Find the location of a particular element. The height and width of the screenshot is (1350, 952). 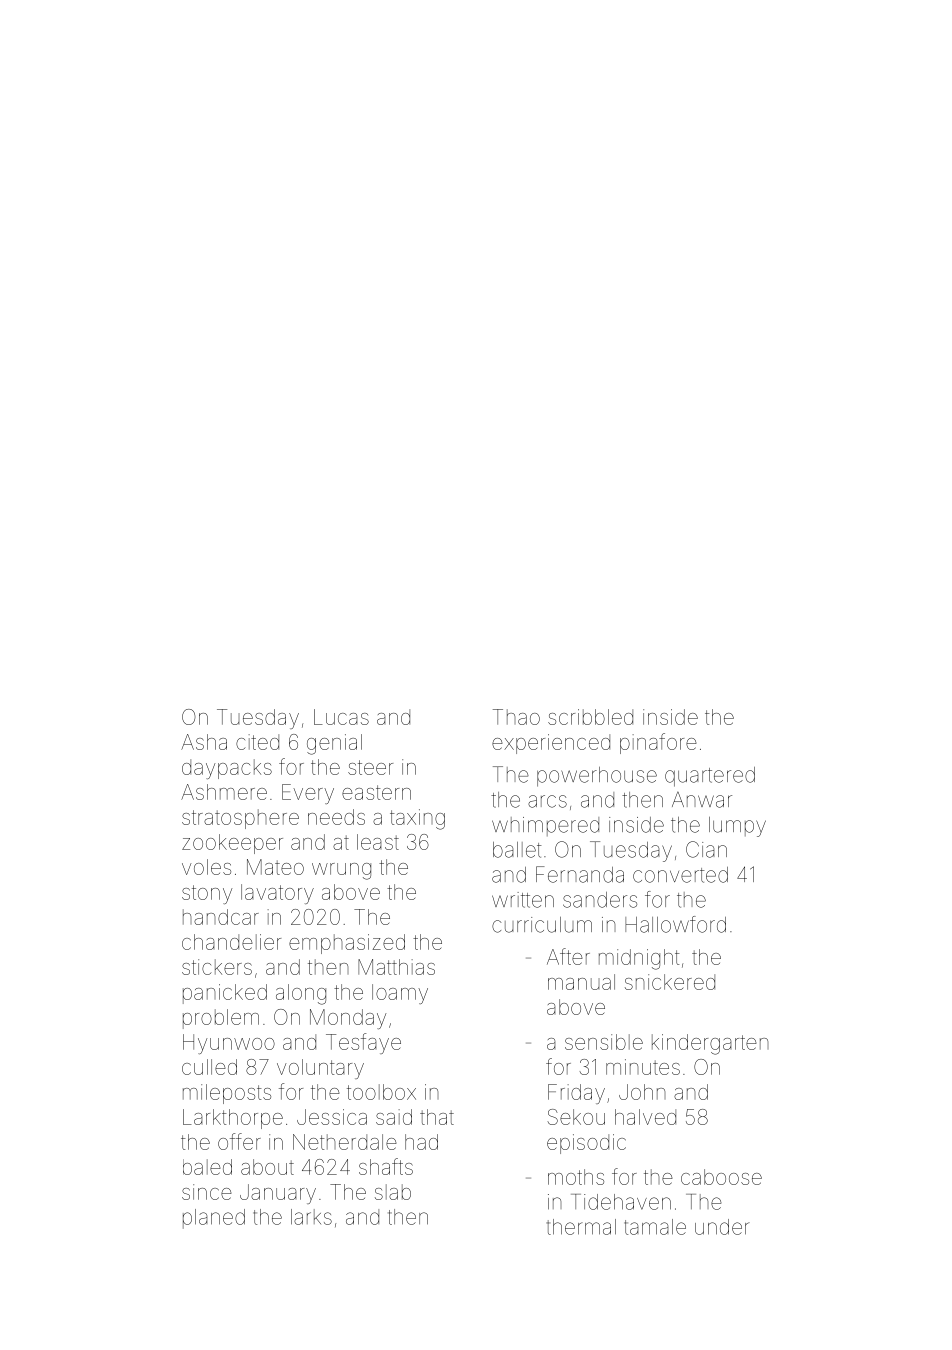

slab is located at coordinates (393, 1192).
